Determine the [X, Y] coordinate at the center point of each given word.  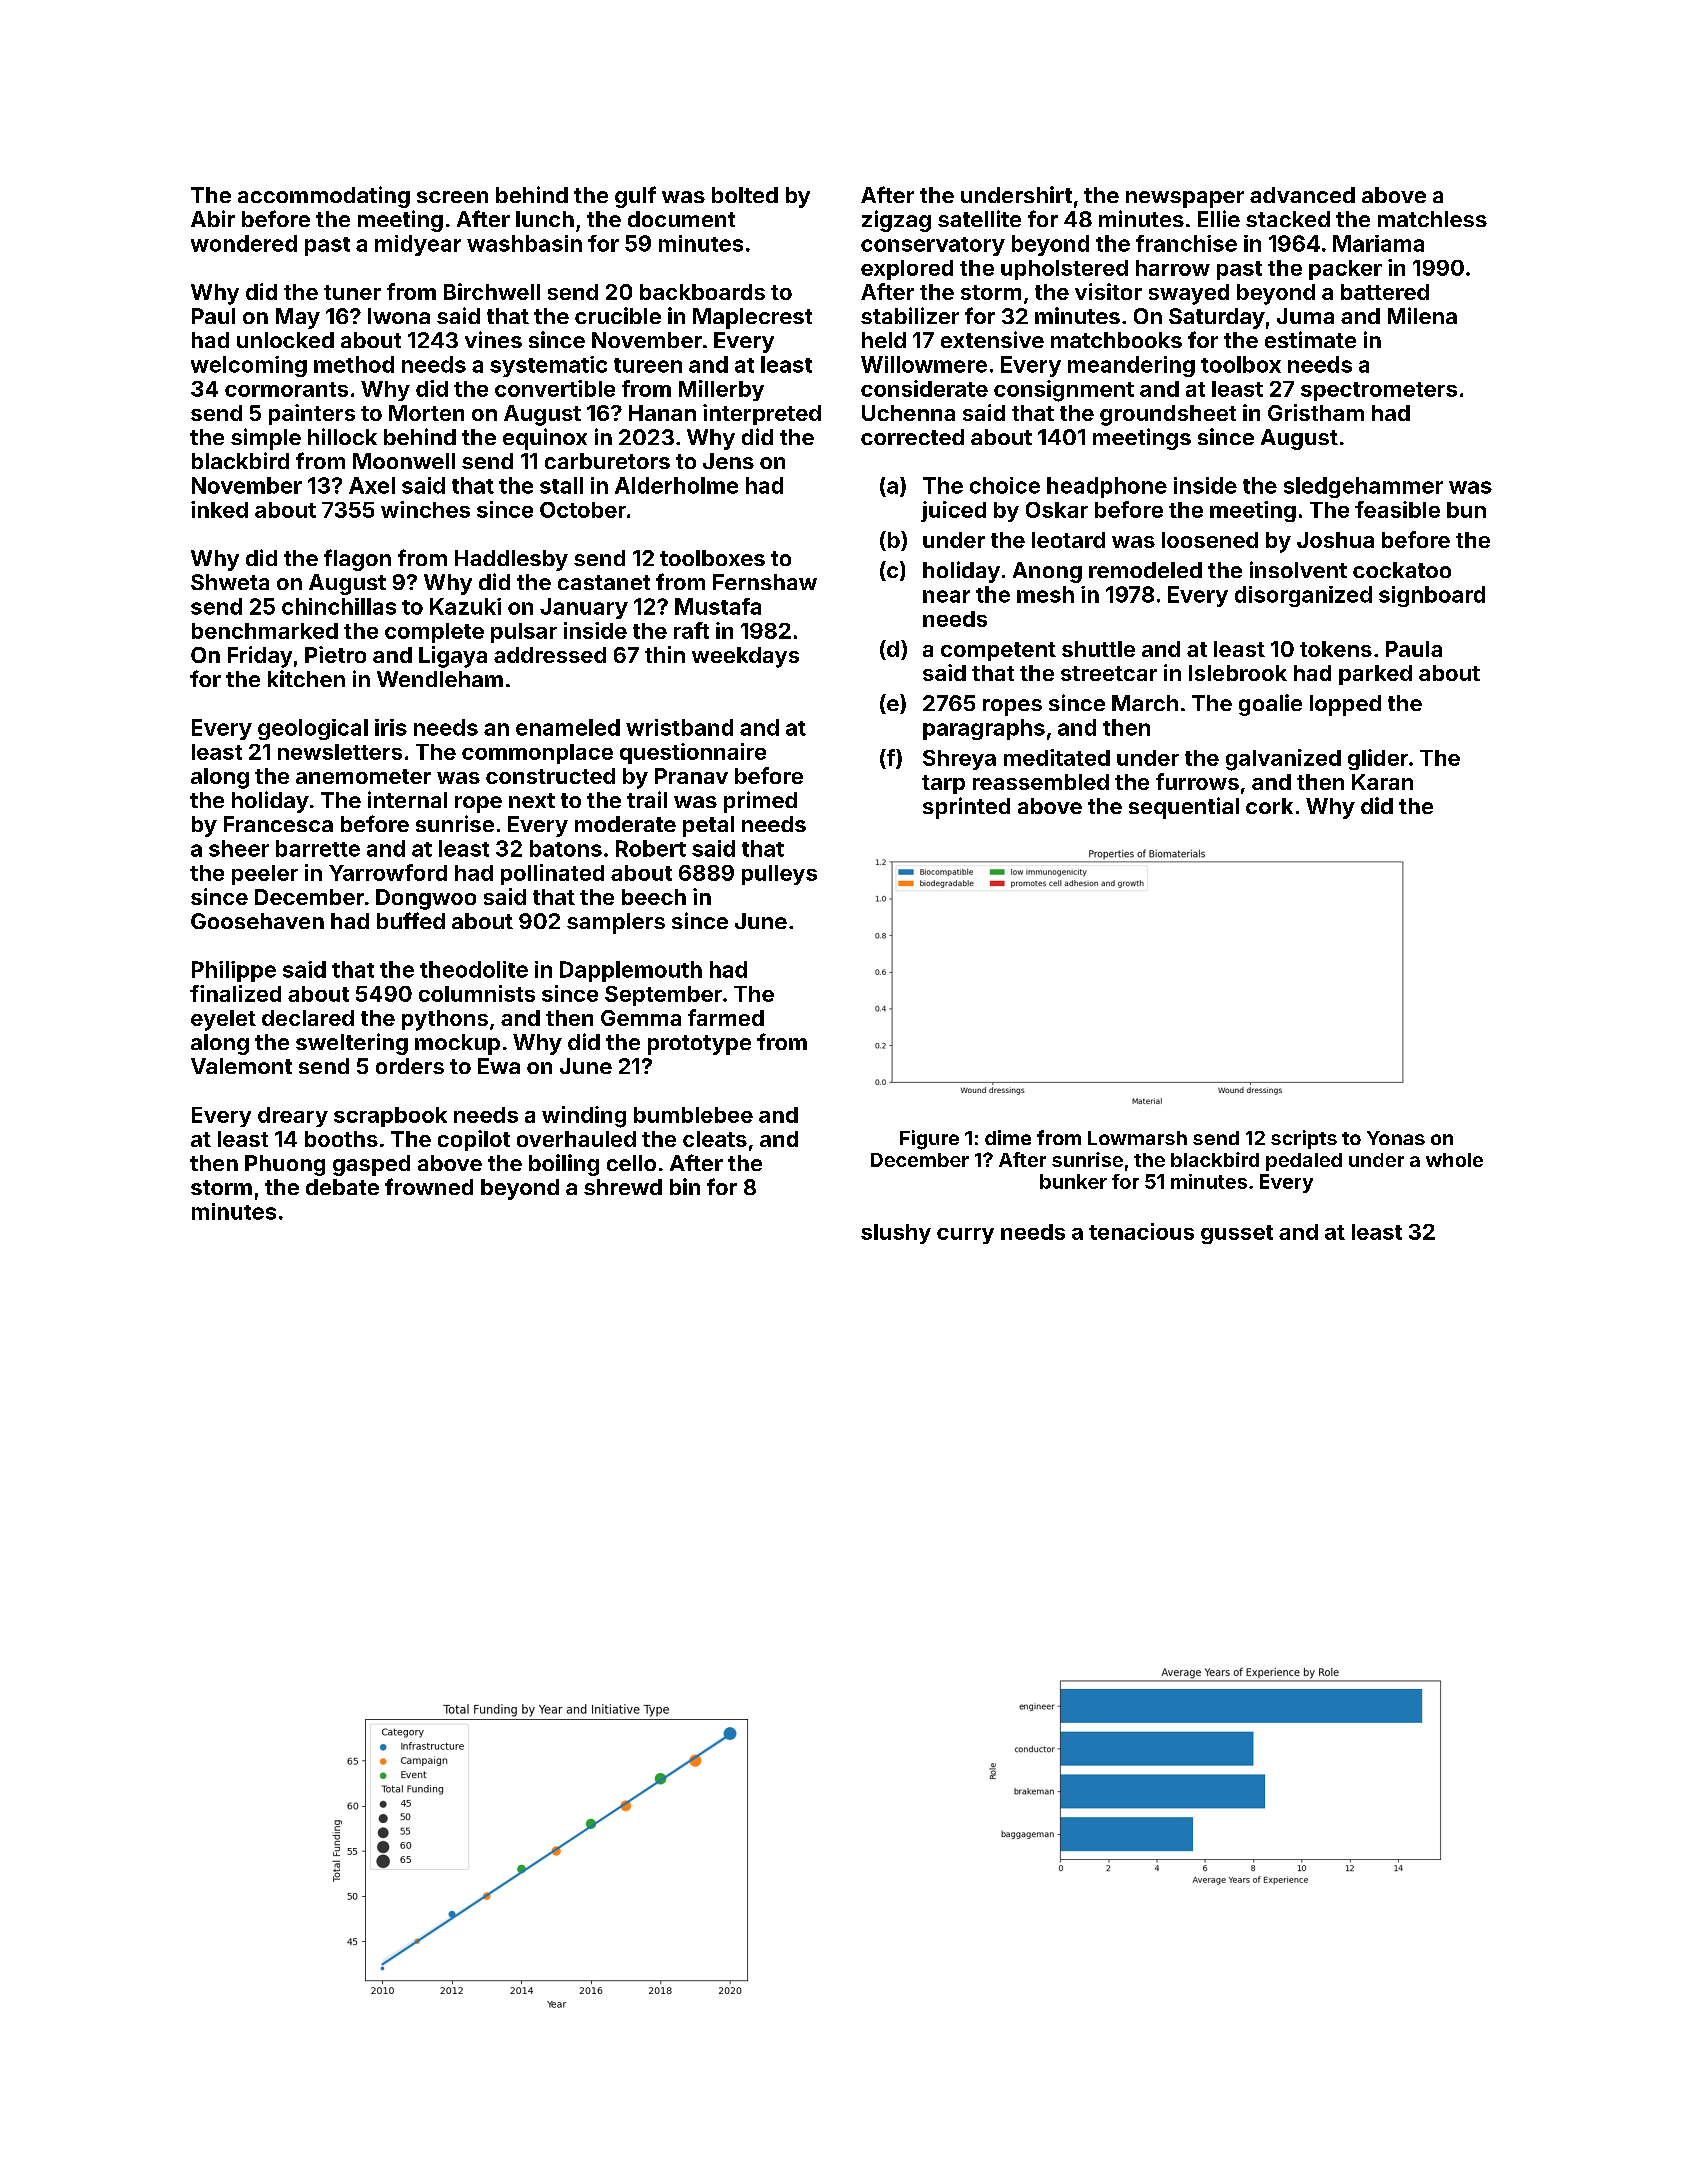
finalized [235, 993]
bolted [745, 195]
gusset [1237, 1234]
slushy [896, 1234]
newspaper [1185, 199]
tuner [352, 292]
